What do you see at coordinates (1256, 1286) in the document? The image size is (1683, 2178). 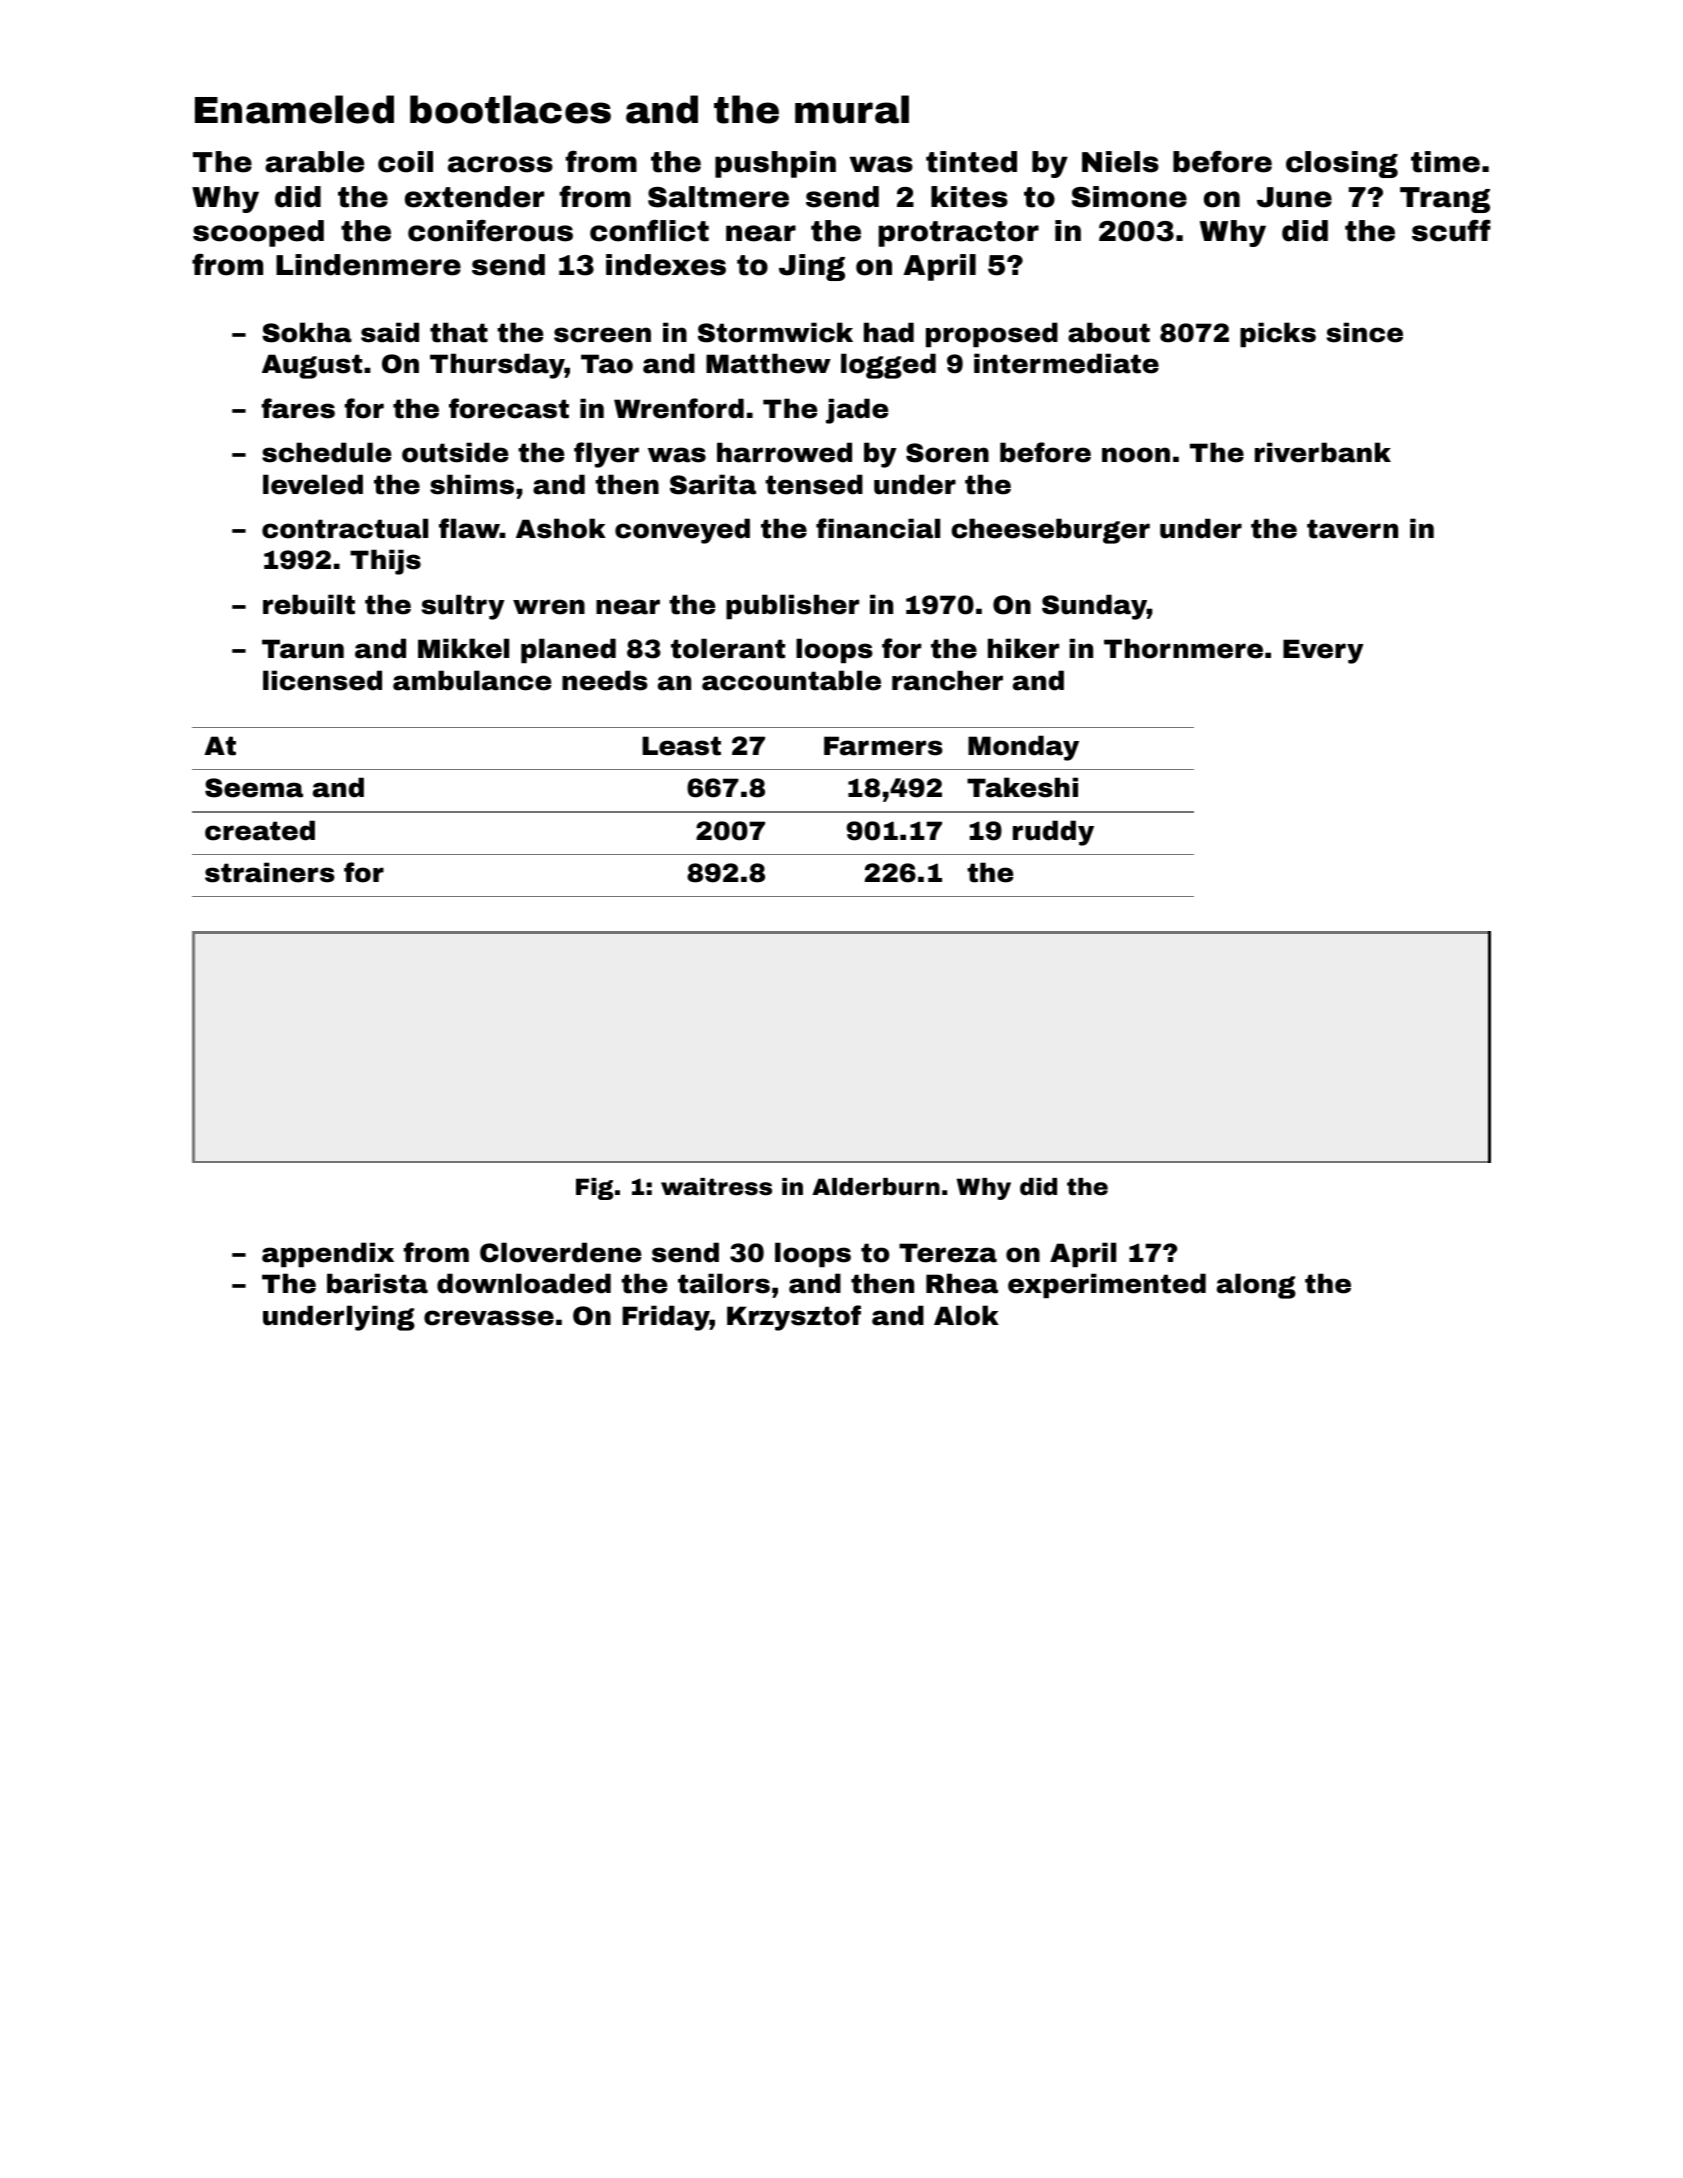 I see `along` at bounding box center [1256, 1286].
